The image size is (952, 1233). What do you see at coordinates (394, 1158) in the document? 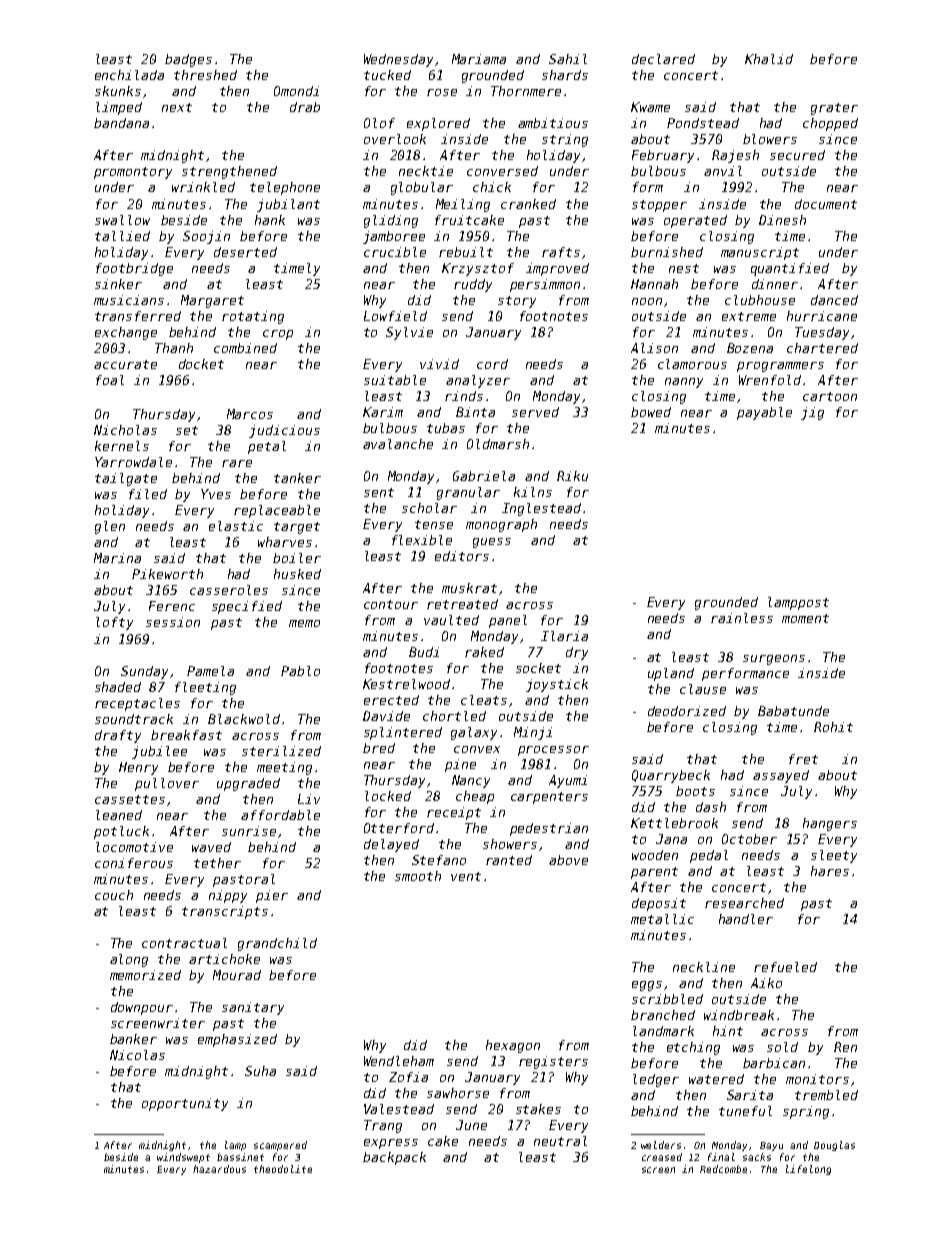
I see `backpack` at bounding box center [394, 1158].
